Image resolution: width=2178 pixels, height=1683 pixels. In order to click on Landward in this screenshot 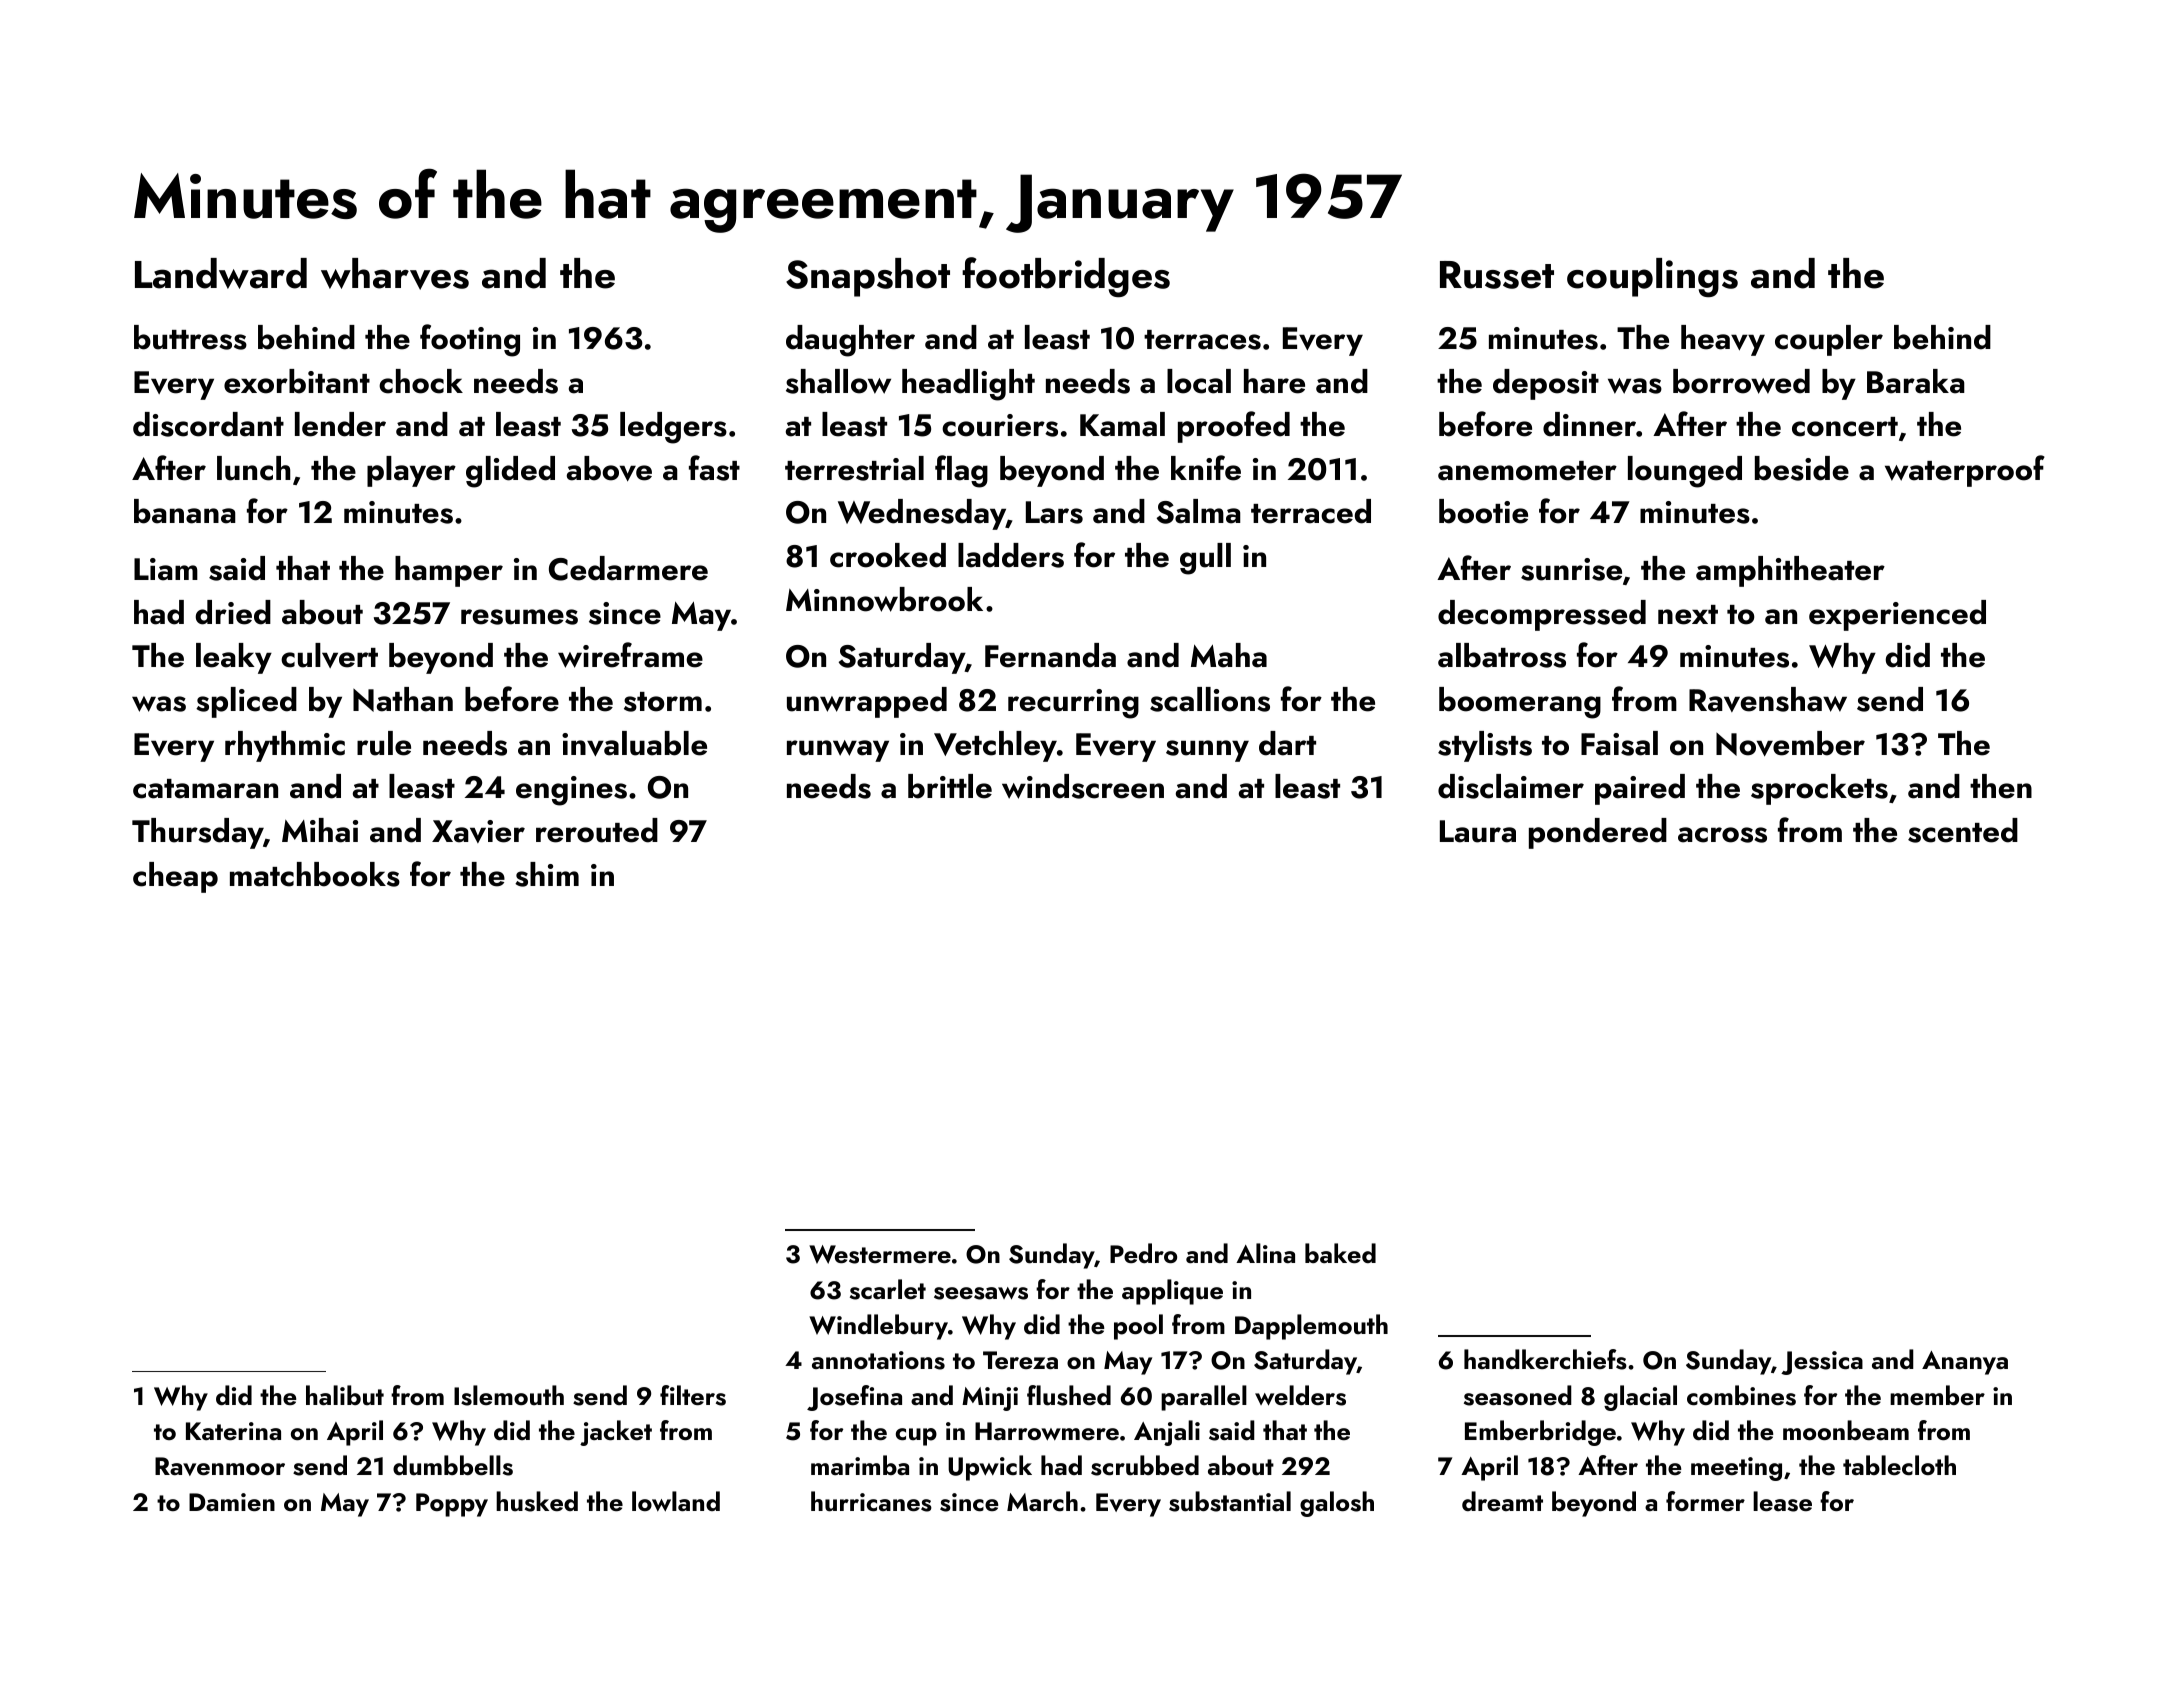, I will do `click(221, 273)`.
